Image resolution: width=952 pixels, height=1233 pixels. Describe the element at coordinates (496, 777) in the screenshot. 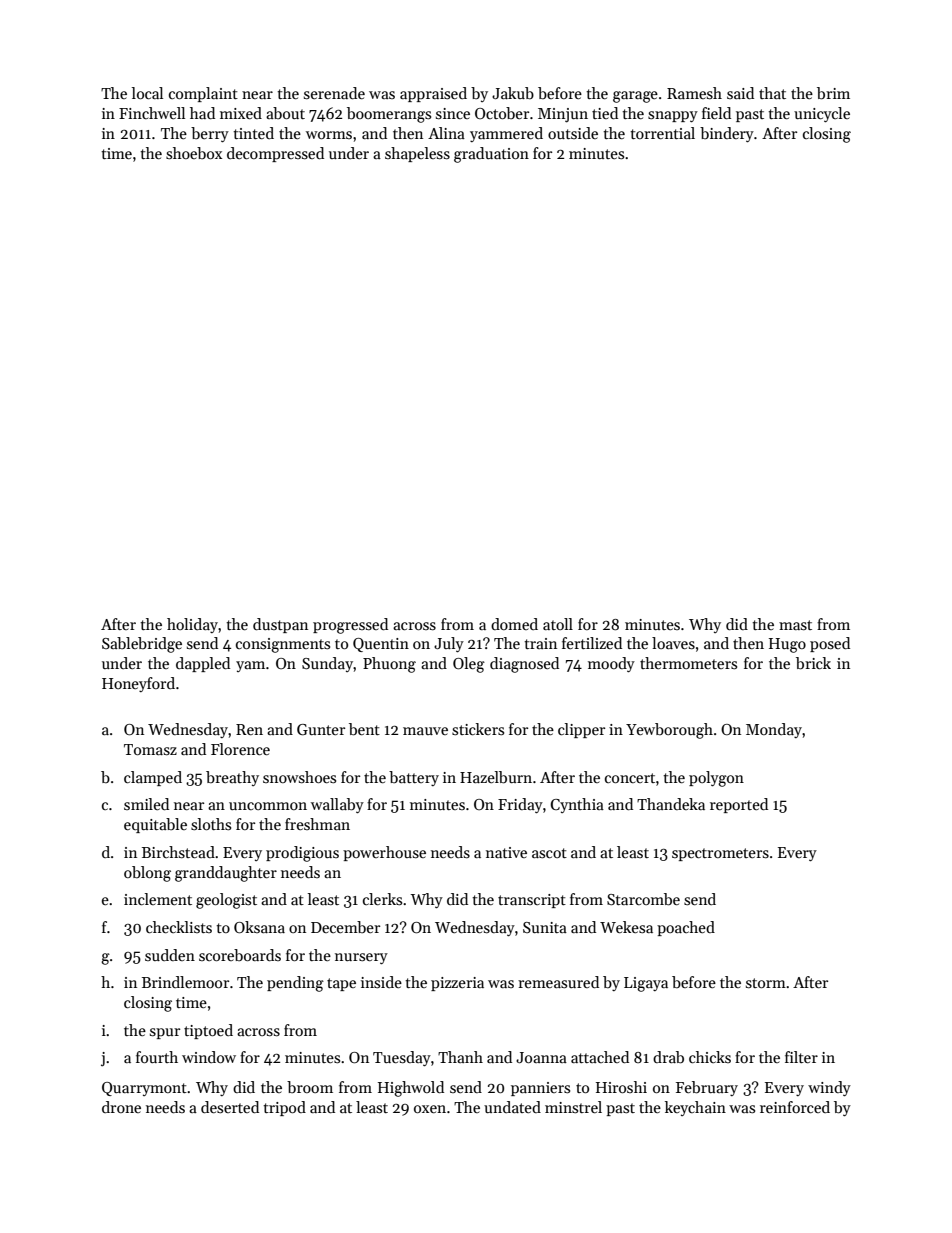

I see `Hazelburn` at that location.
